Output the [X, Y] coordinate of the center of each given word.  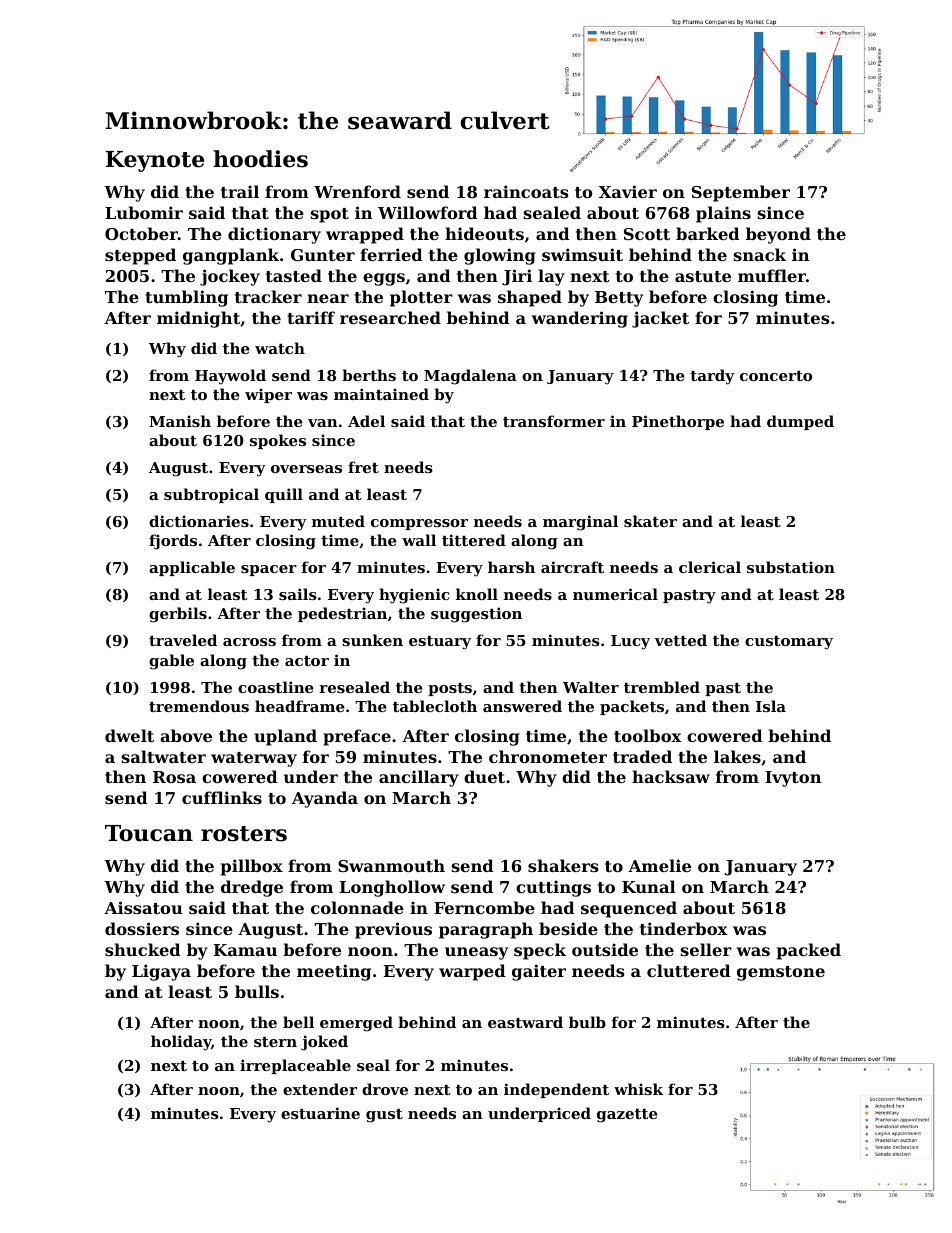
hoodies [260, 159]
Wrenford [357, 191]
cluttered [689, 970]
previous [393, 930]
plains [723, 214]
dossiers [142, 928]
